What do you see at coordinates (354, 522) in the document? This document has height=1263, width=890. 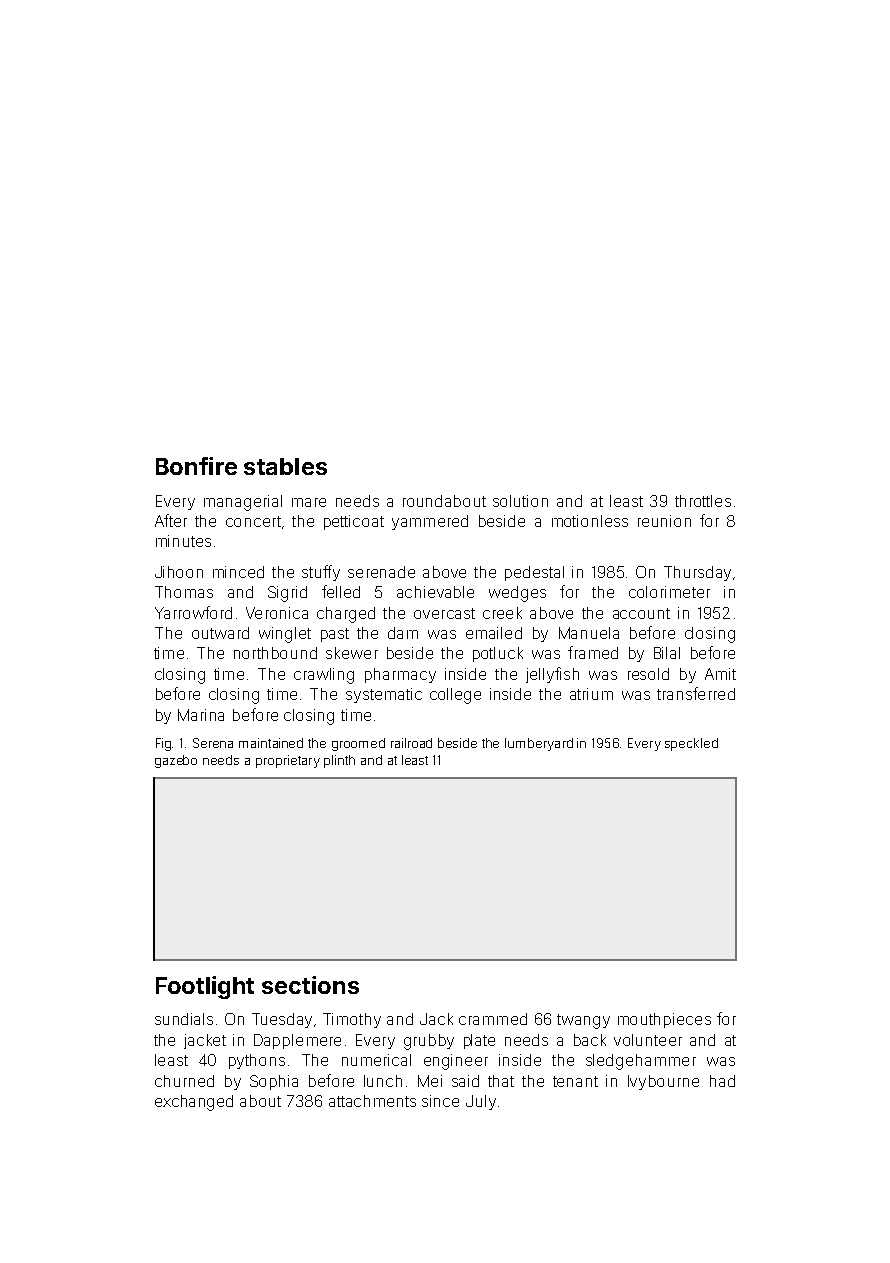 I see `petticoat` at bounding box center [354, 522].
